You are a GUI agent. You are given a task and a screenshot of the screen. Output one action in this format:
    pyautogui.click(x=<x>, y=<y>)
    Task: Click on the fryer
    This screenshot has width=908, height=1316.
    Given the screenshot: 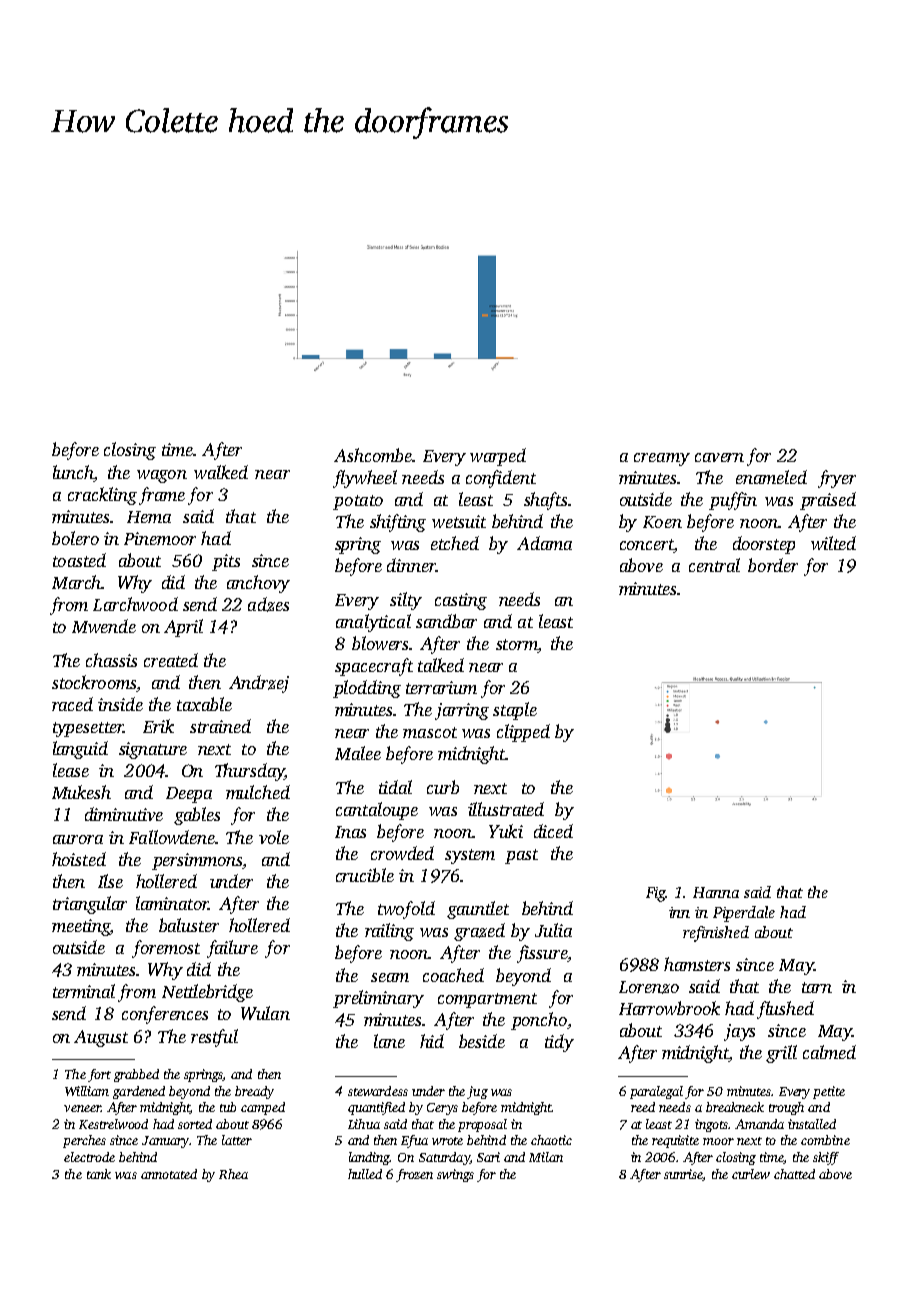 What is the action you would take?
    pyautogui.click(x=837, y=479)
